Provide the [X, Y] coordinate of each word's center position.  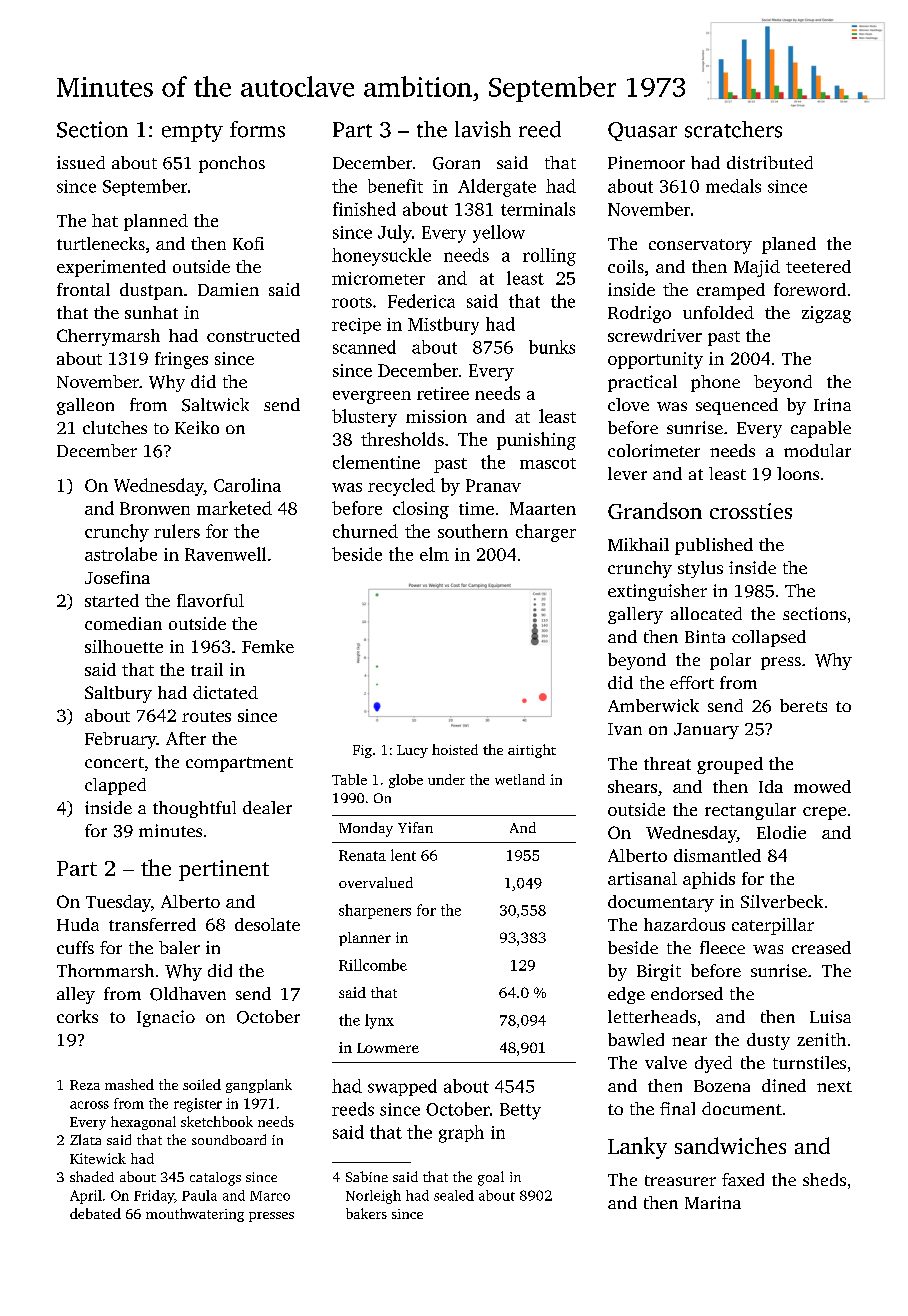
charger [546, 533]
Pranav [493, 485]
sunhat [151, 312]
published [714, 546]
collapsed [769, 638]
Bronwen [155, 508]
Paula [199, 1195]
